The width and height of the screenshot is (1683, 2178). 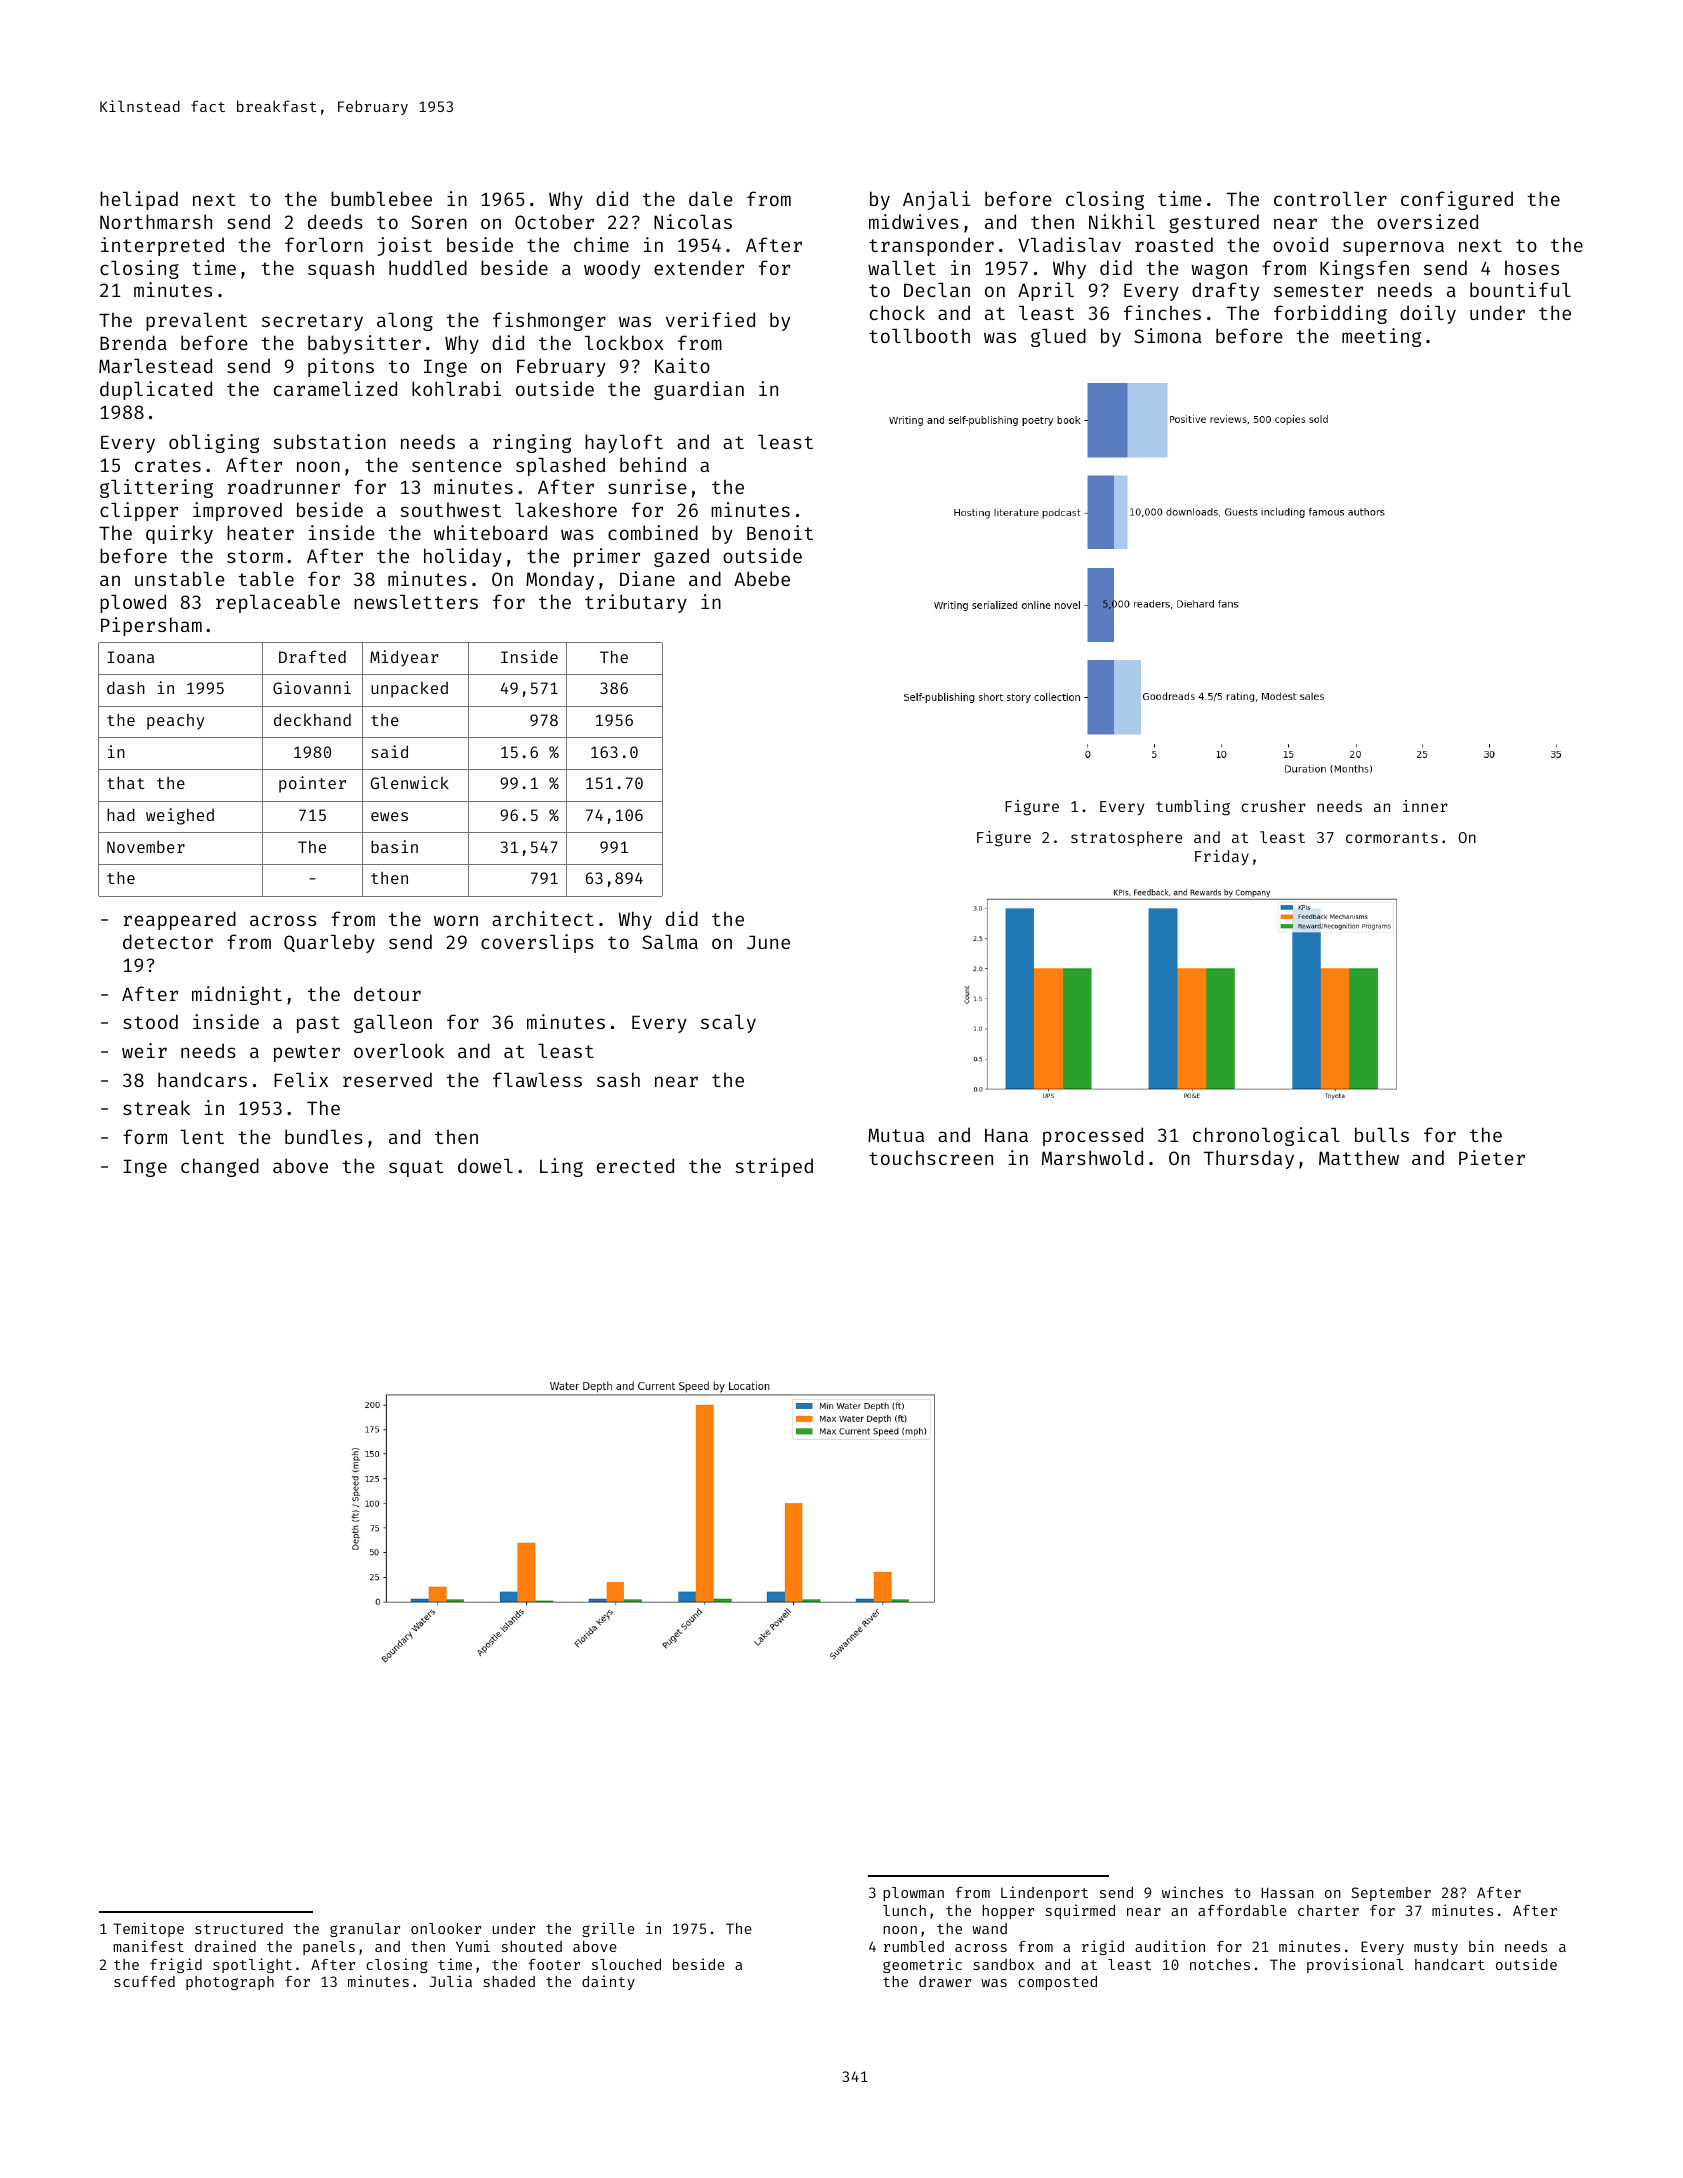 What do you see at coordinates (945, 1981) in the screenshot?
I see `drawer` at bounding box center [945, 1981].
